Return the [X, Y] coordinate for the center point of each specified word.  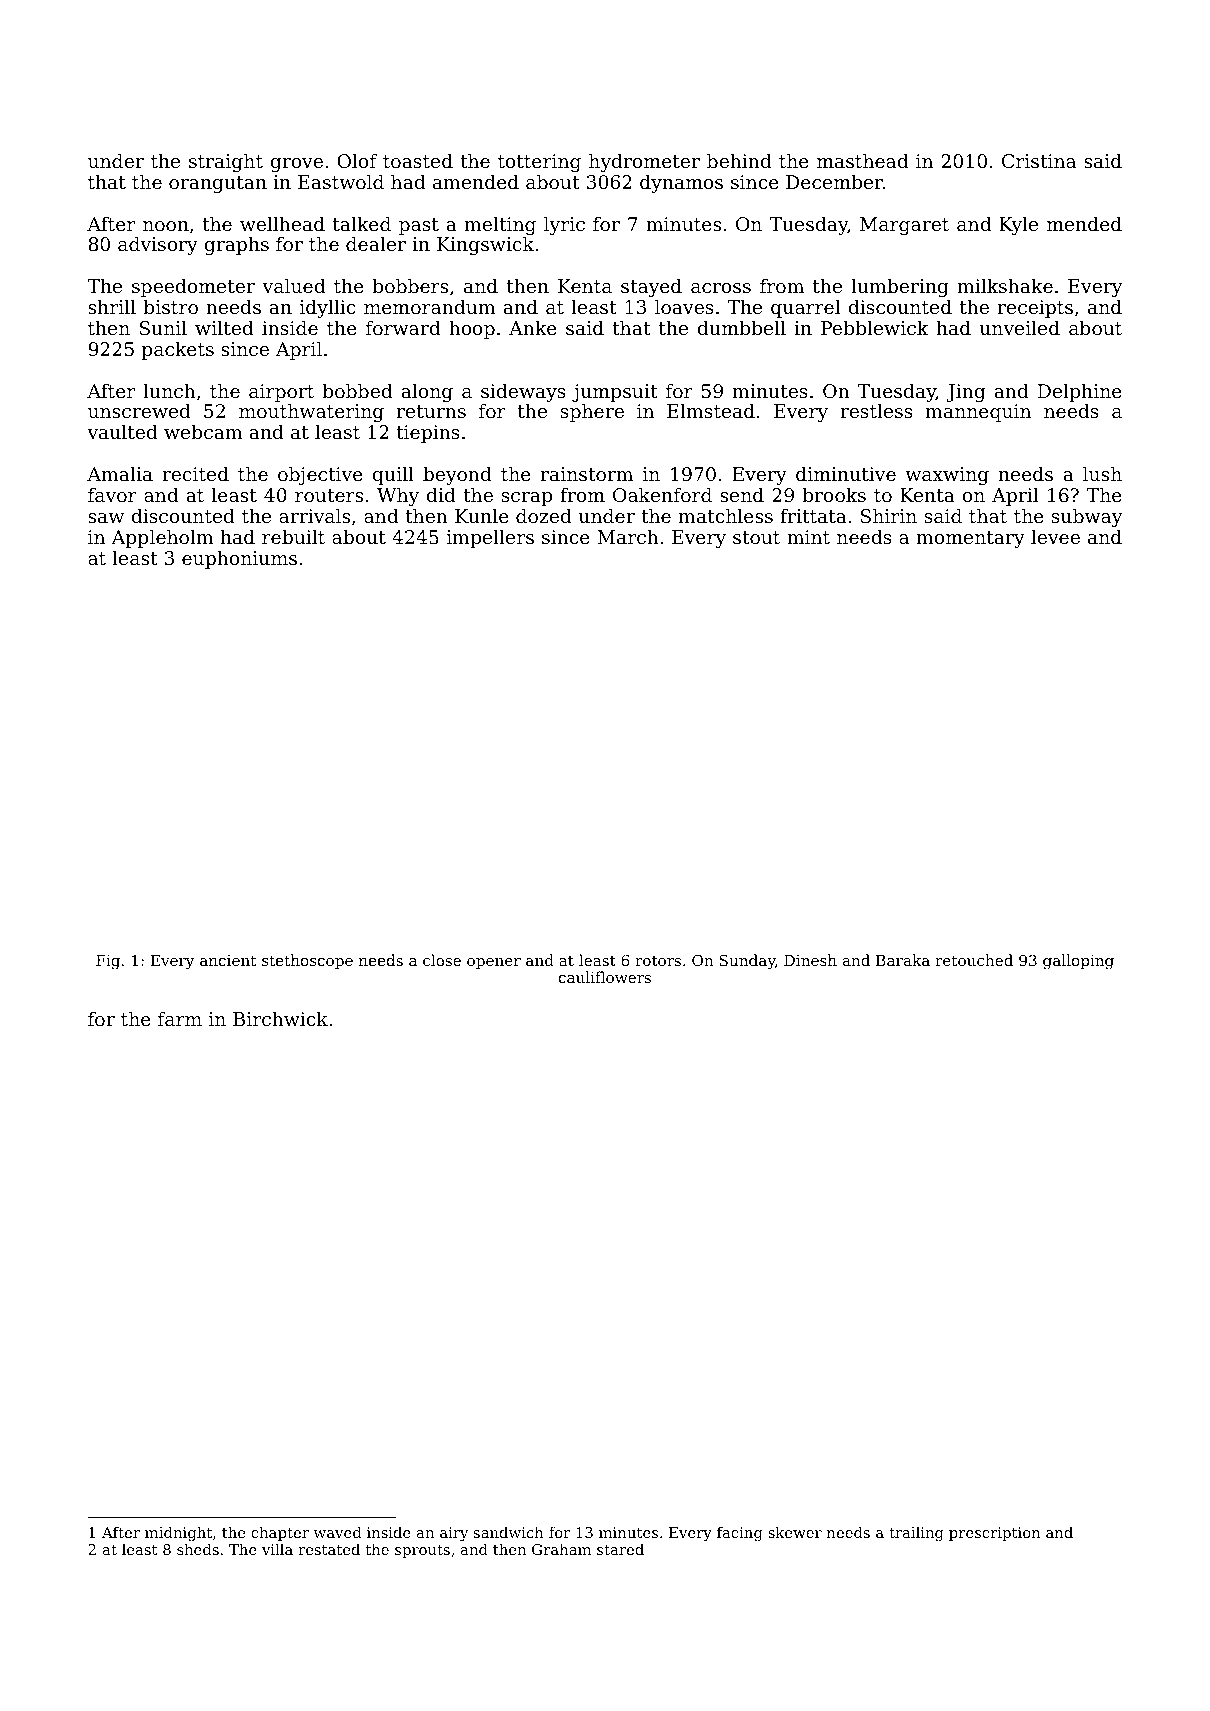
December [834, 181]
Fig [108, 962]
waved [337, 1532]
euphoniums [239, 559]
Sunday [747, 962]
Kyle [1018, 225]
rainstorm [587, 474]
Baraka [903, 960]
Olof [357, 160]
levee [1055, 536]
